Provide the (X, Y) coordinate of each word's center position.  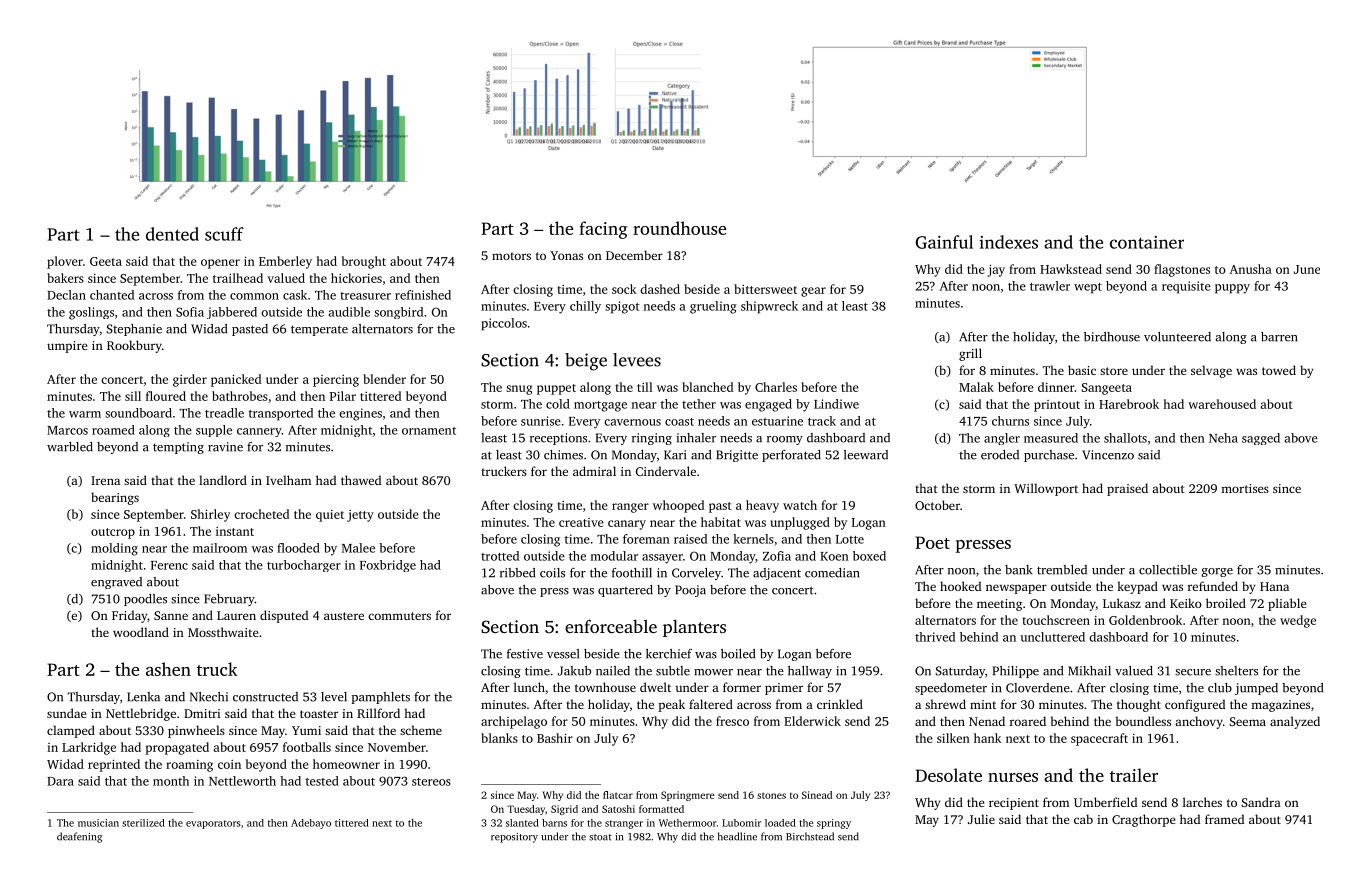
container (1147, 242)
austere (344, 616)
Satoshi (618, 809)
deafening (79, 837)
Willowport (1046, 489)
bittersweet (765, 289)
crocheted (261, 514)
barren (1279, 337)
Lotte (850, 539)
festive (525, 654)
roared (1028, 721)
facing (603, 230)
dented (172, 234)
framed (1224, 819)
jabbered (232, 313)
